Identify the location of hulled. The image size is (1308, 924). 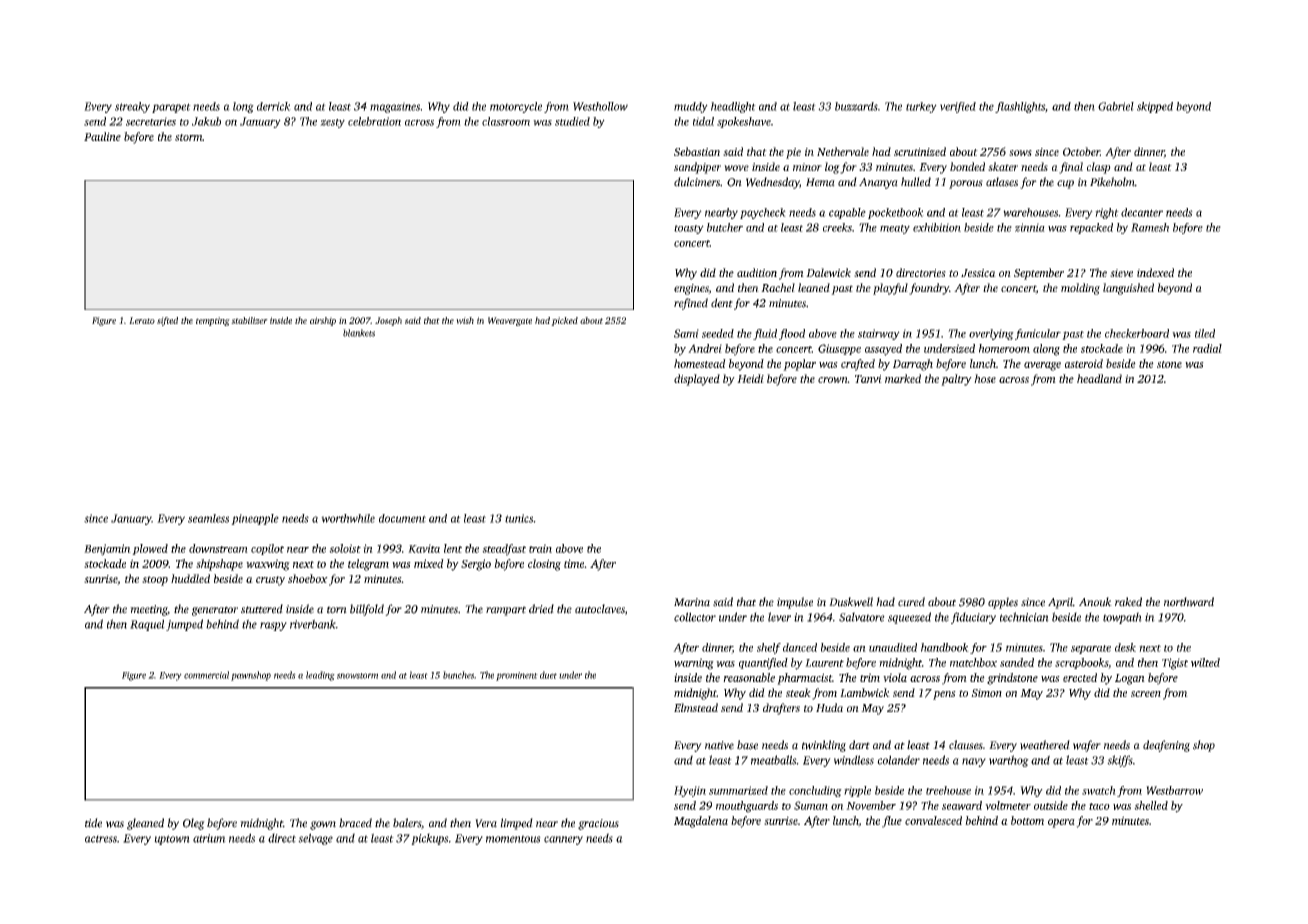
(916, 182).
